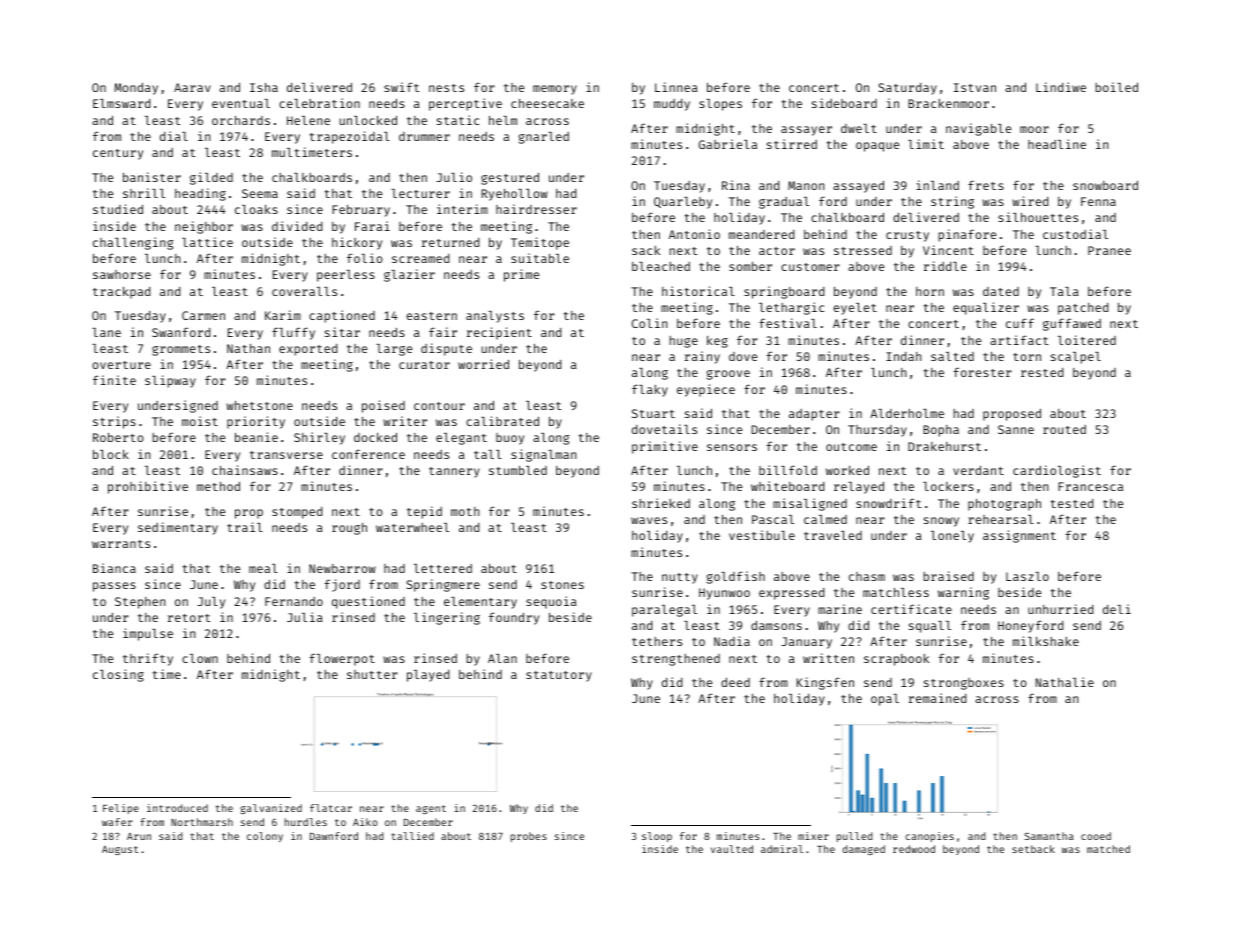 This screenshot has height=952, width=1233. Describe the element at coordinates (544, 138) in the screenshot. I see `gnarled` at that location.
